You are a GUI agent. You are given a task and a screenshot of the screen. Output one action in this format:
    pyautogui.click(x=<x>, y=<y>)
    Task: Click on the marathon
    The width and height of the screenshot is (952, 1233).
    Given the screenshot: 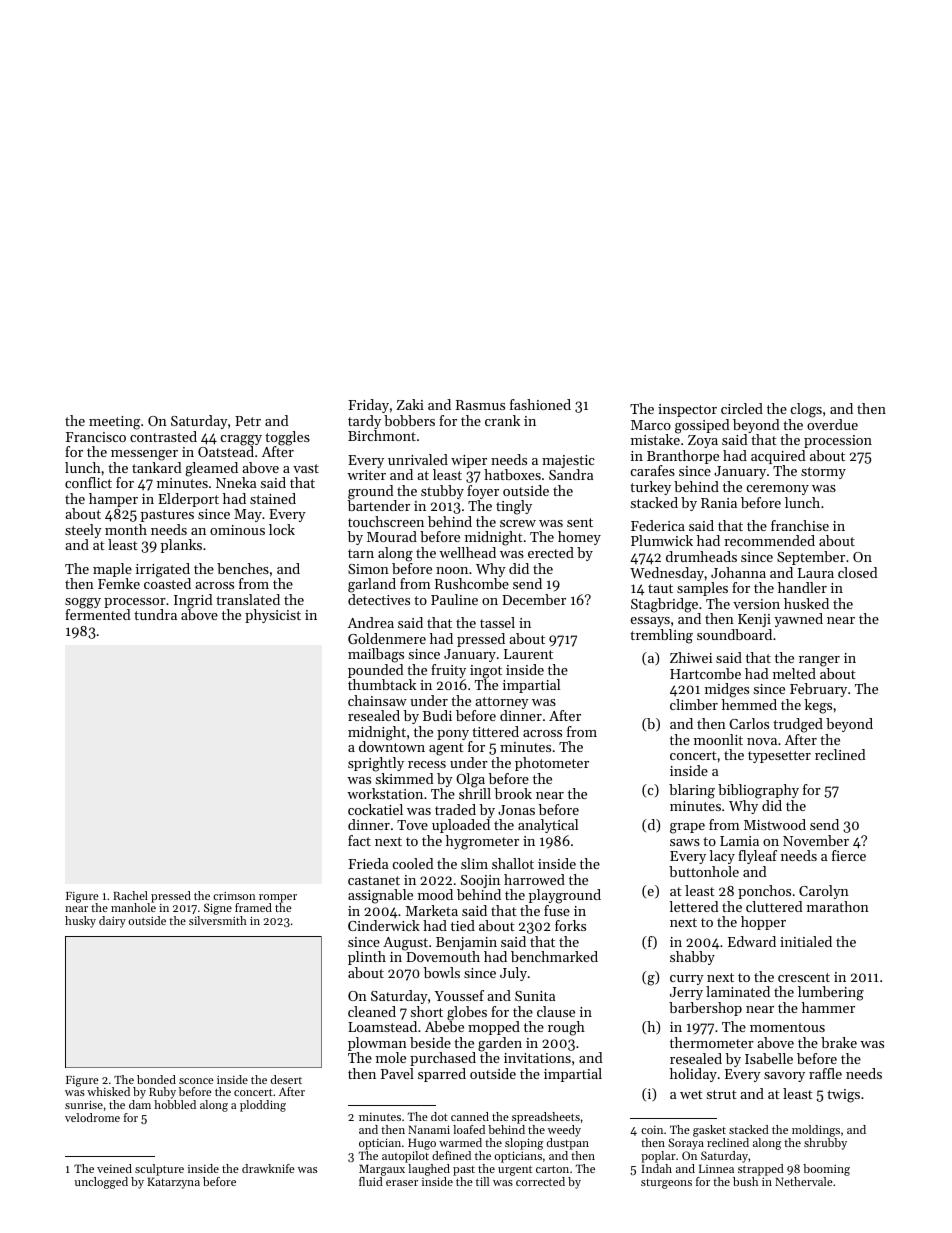 What is the action you would take?
    pyautogui.click(x=838, y=906)
